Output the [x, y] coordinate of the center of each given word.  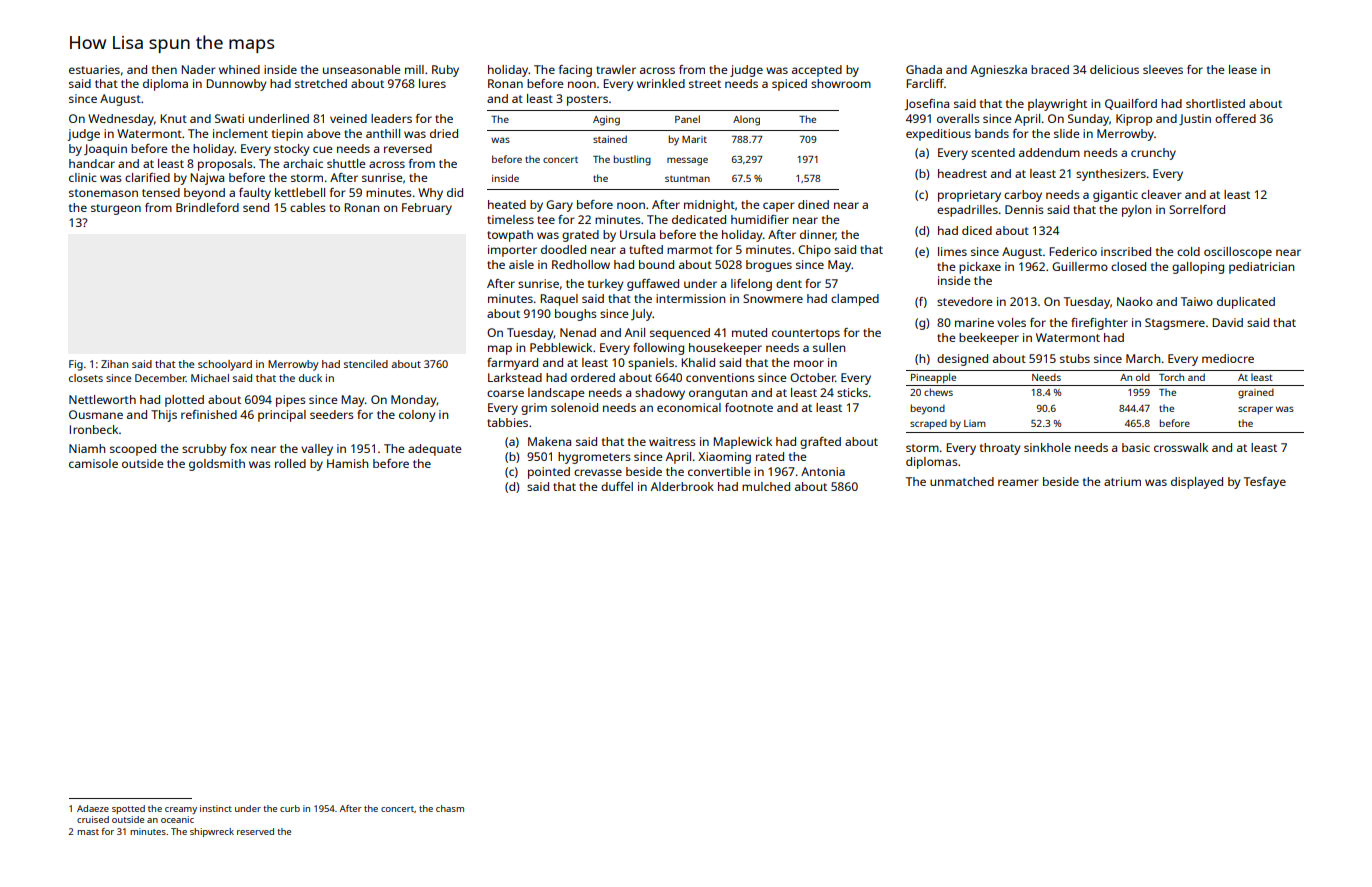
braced [1050, 69]
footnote [749, 407]
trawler [616, 69]
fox [238, 448]
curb [290, 808]
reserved [255, 831]
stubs [1075, 358]
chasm [450, 808]
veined [348, 118]
